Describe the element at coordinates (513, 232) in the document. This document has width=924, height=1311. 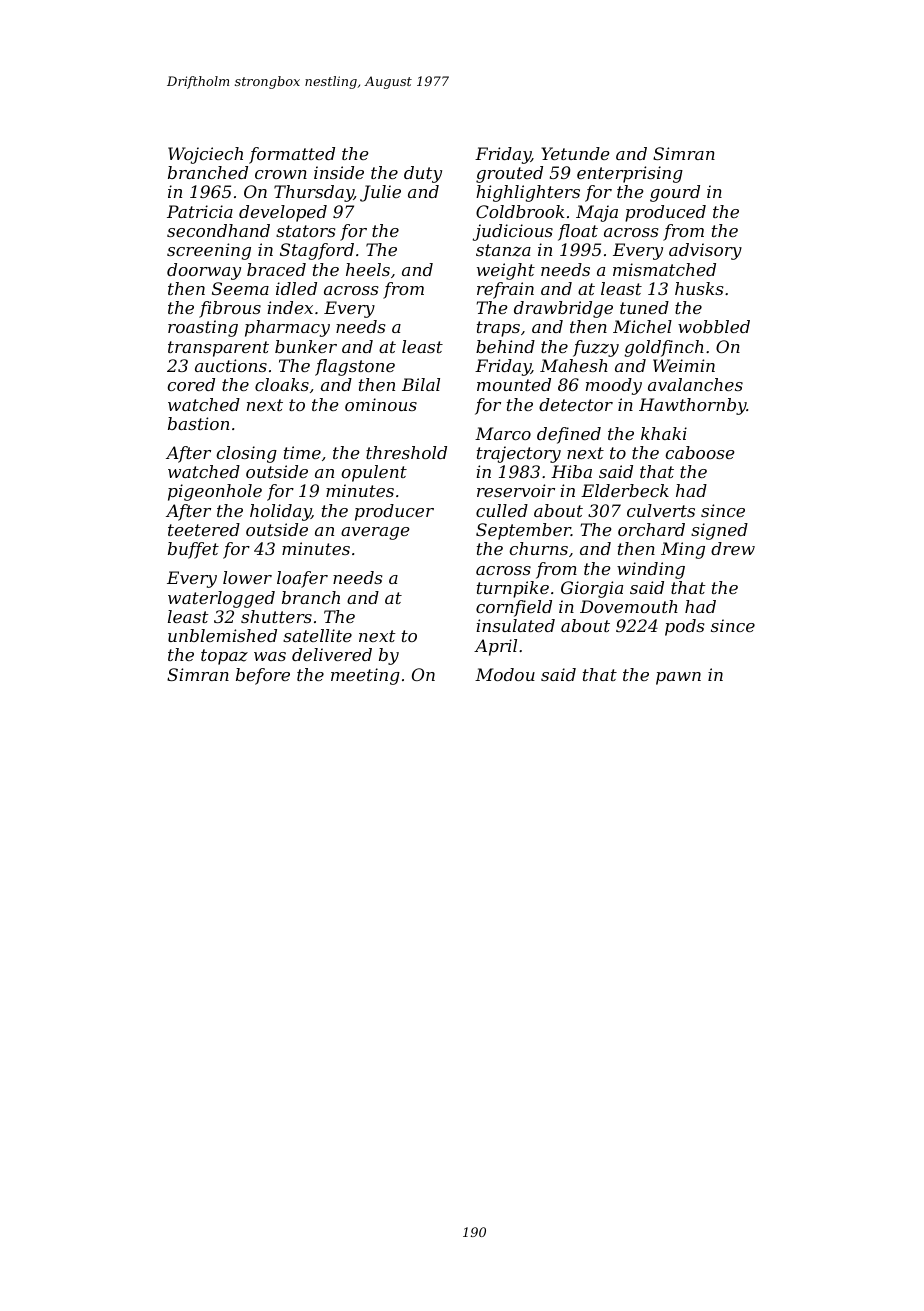
I see `judicious` at that location.
